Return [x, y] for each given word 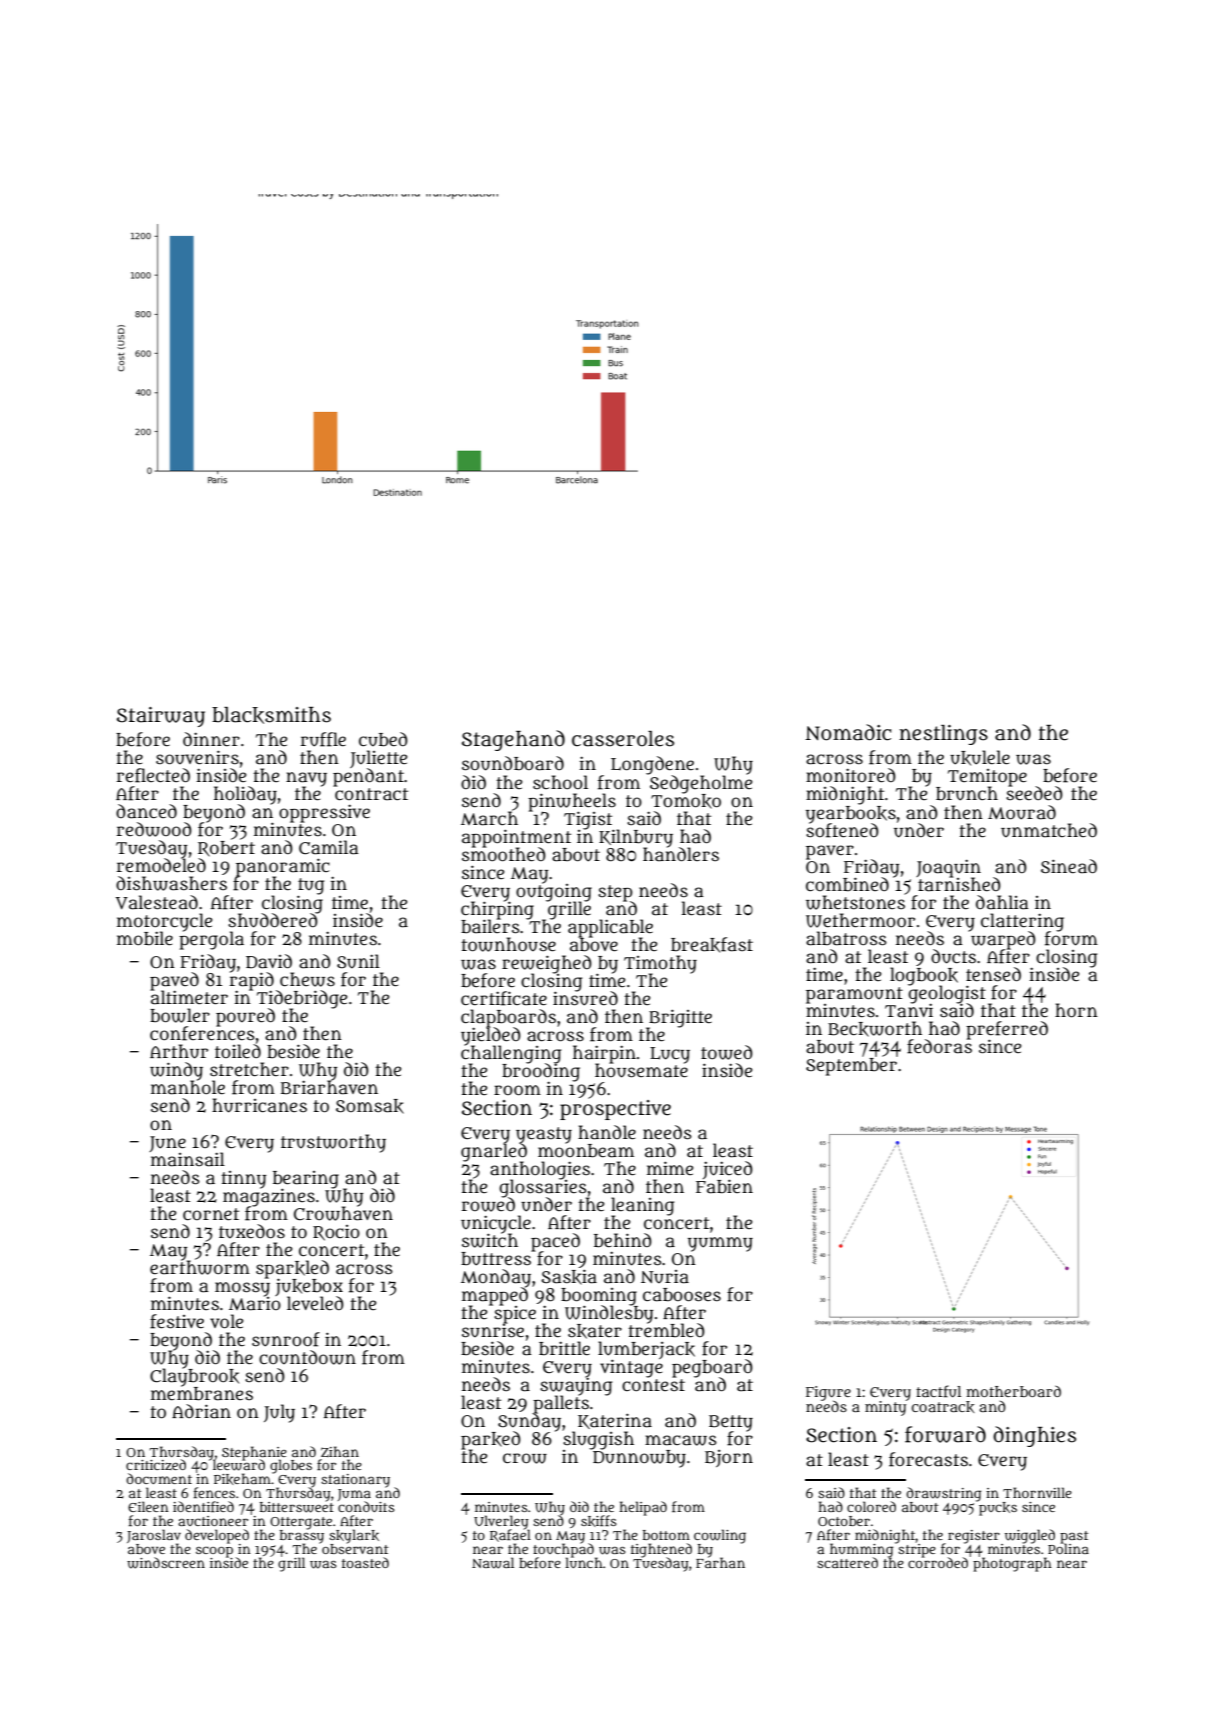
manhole [188, 1088]
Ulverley [501, 1522]
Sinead [1069, 866]
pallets [560, 1405]
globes [291, 1466]
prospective [615, 1110]
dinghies [1034, 1436]
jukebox [309, 1288]
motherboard [1013, 1391]
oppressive [324, 813]
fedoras [939, 1046]
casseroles [623, 739]
